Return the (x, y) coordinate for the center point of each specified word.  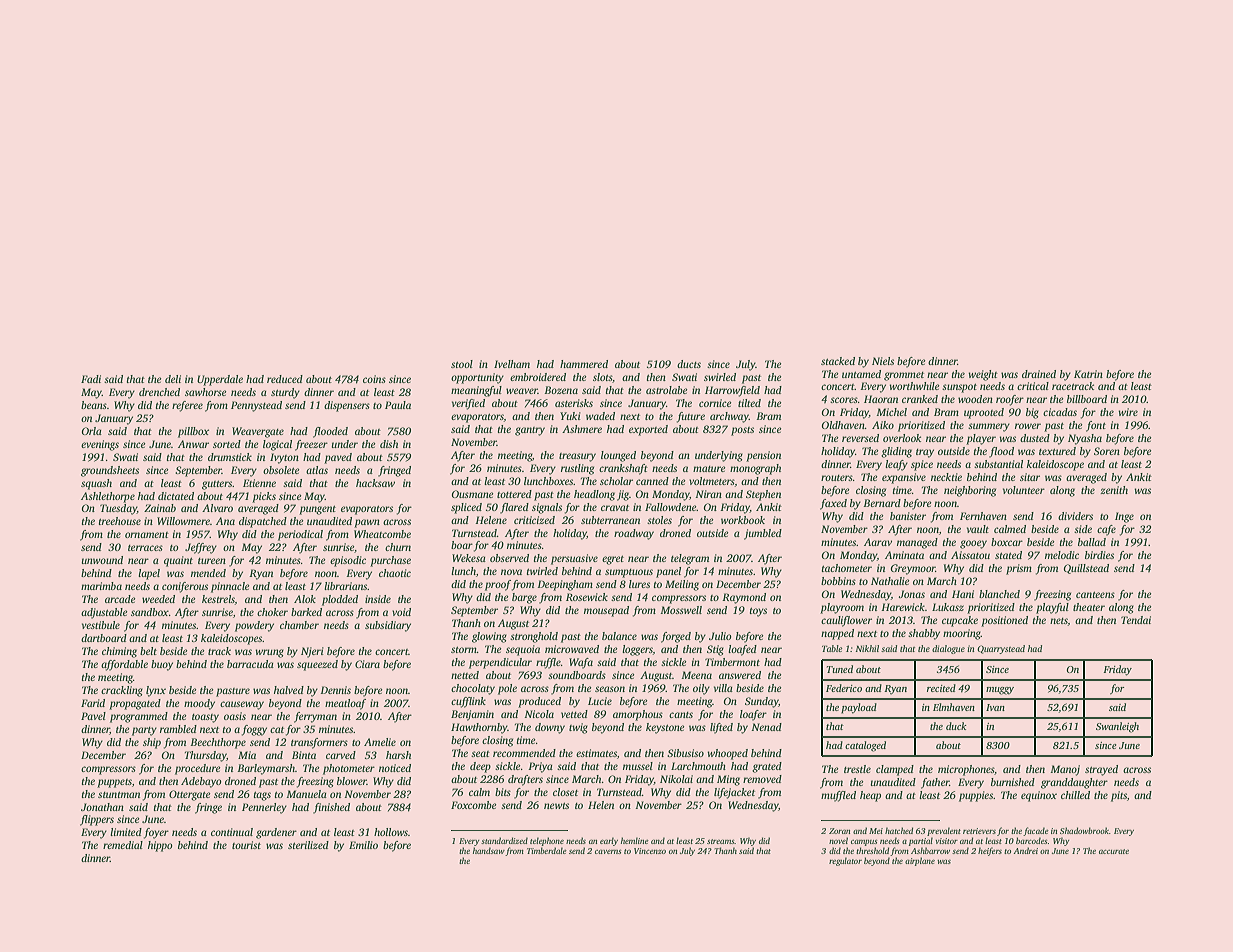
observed (509, 558)
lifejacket (734, 793)
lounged (618, 456)
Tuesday (118, 509)
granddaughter (1074, 783)
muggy (1000, 691)
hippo (160, 846)
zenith (1114, 490)
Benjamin (472, 715)
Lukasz (948, 607)
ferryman (315, 717)
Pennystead (256, 406)
